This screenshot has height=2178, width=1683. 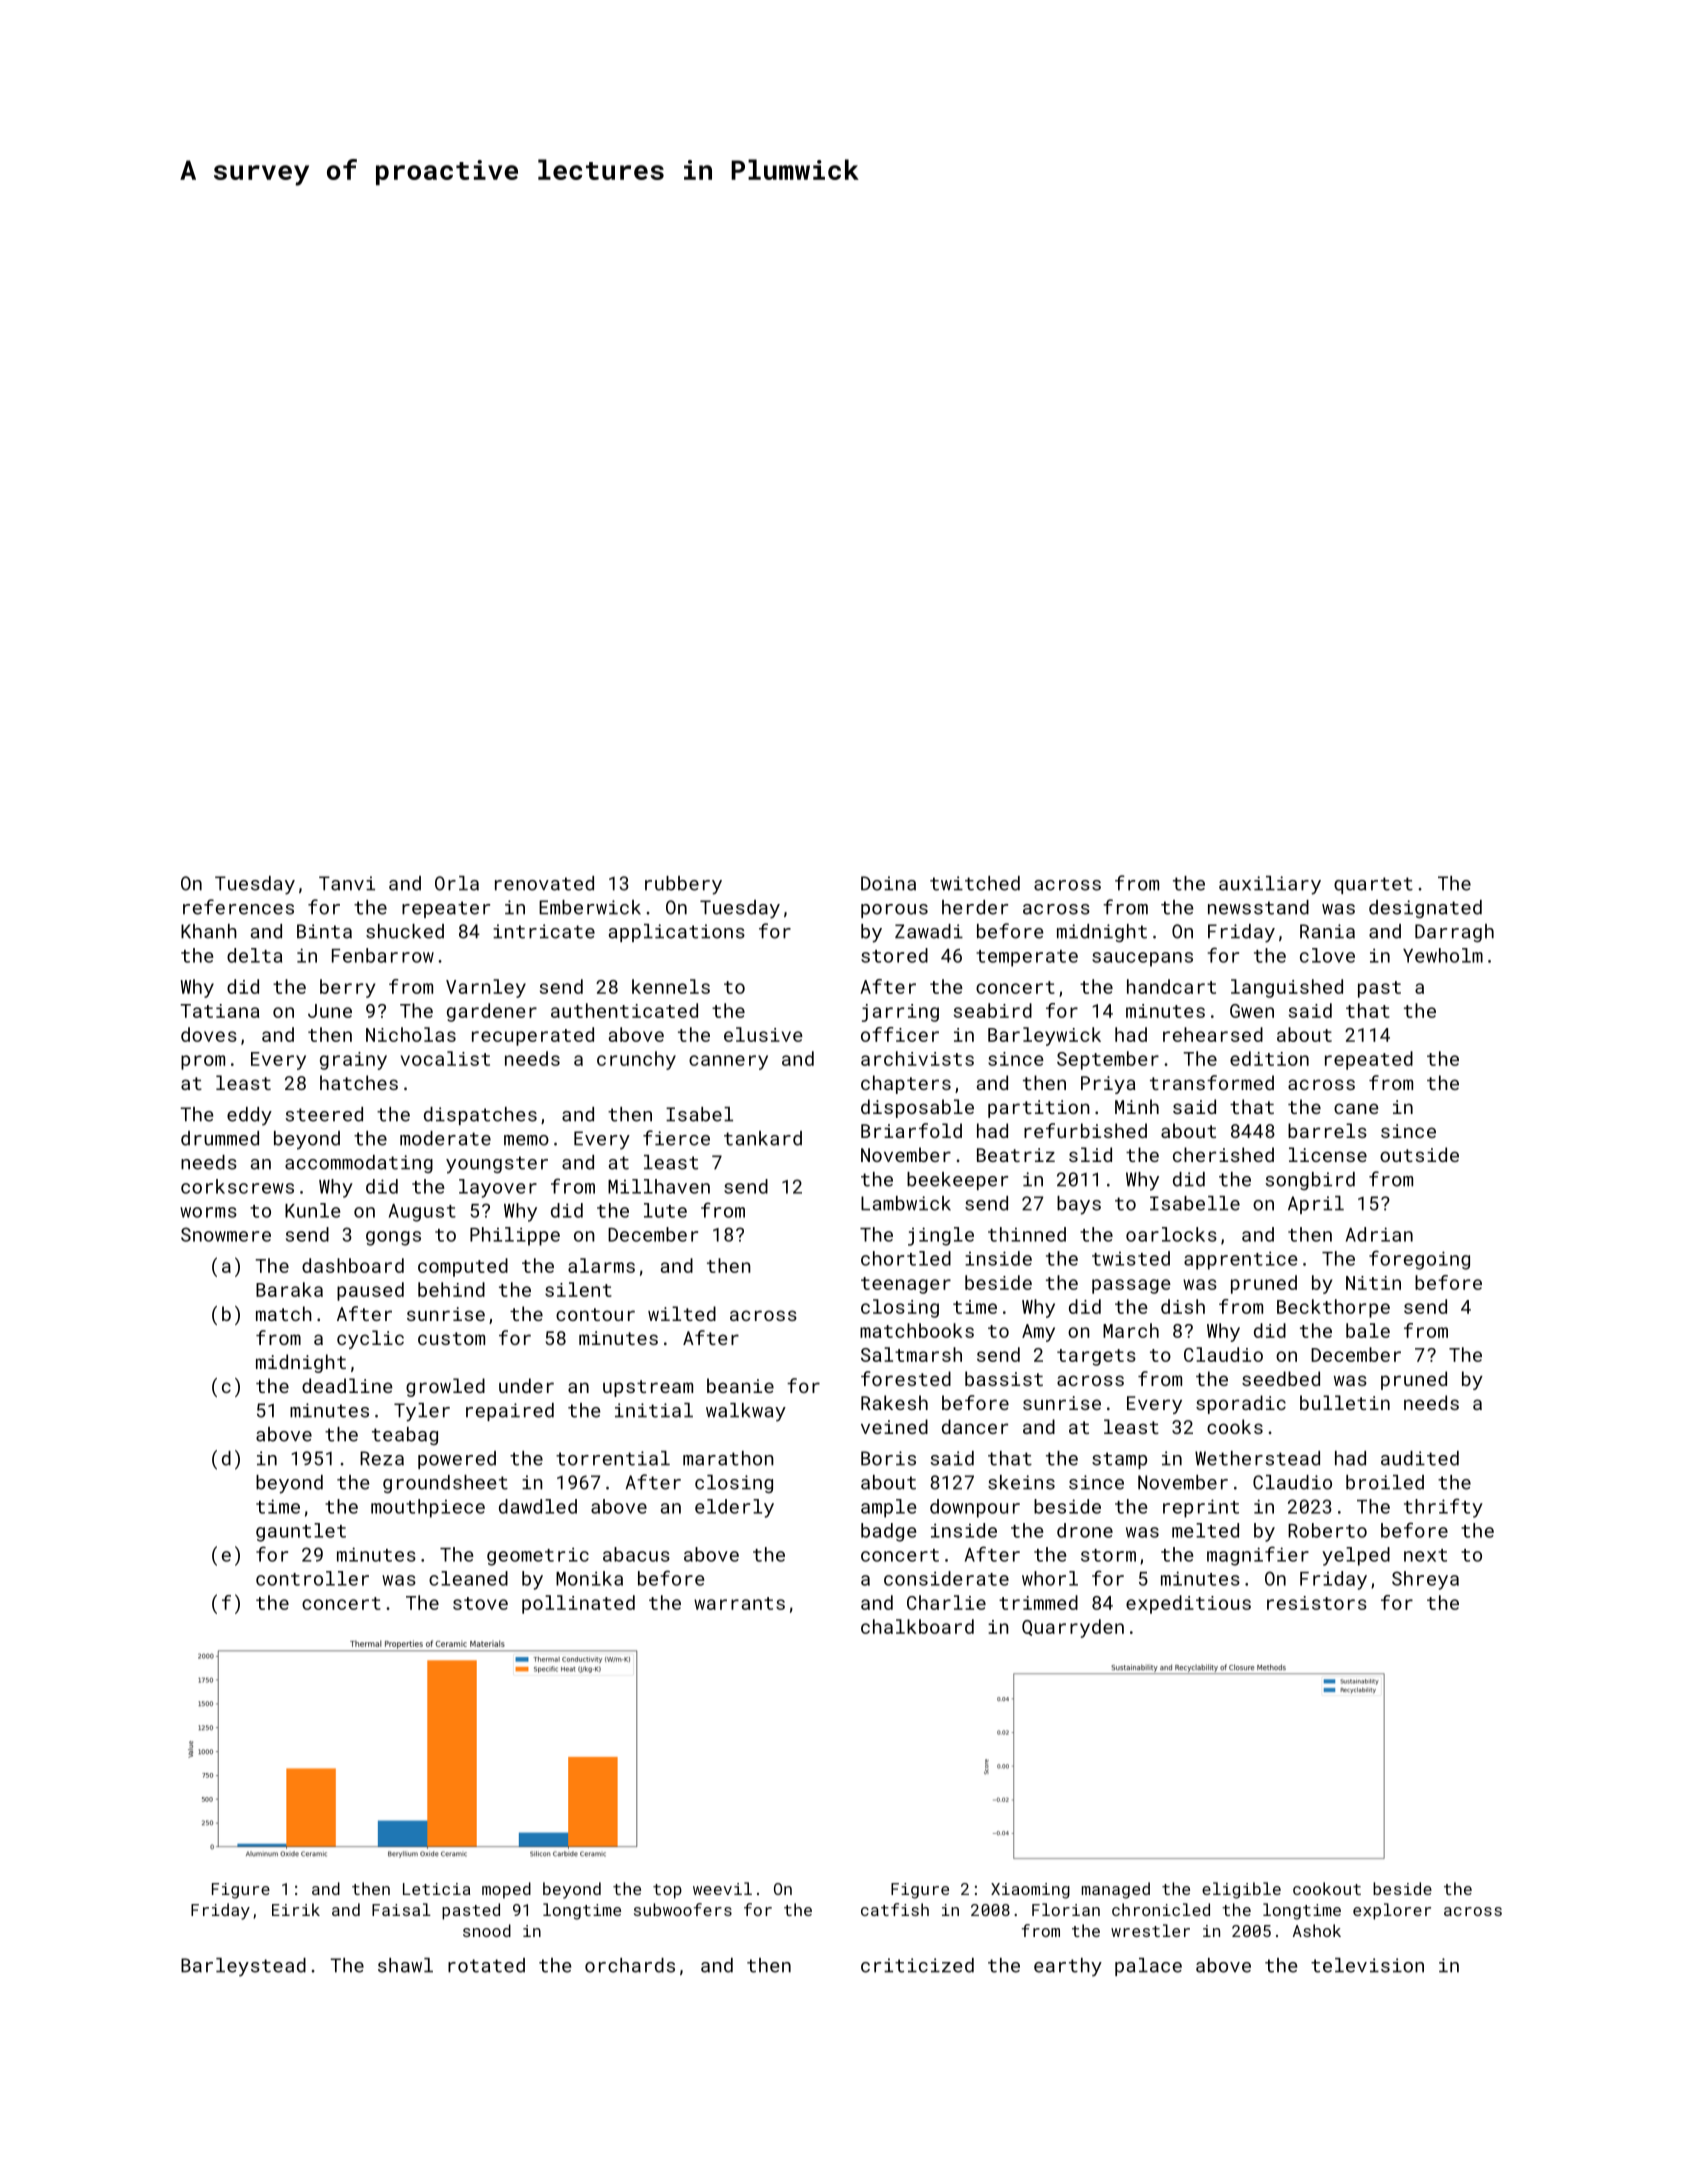 What do you see at coordinates (1373, 885) in the screenshot?
I see `quartet` at bounding box center [1373, 885].
